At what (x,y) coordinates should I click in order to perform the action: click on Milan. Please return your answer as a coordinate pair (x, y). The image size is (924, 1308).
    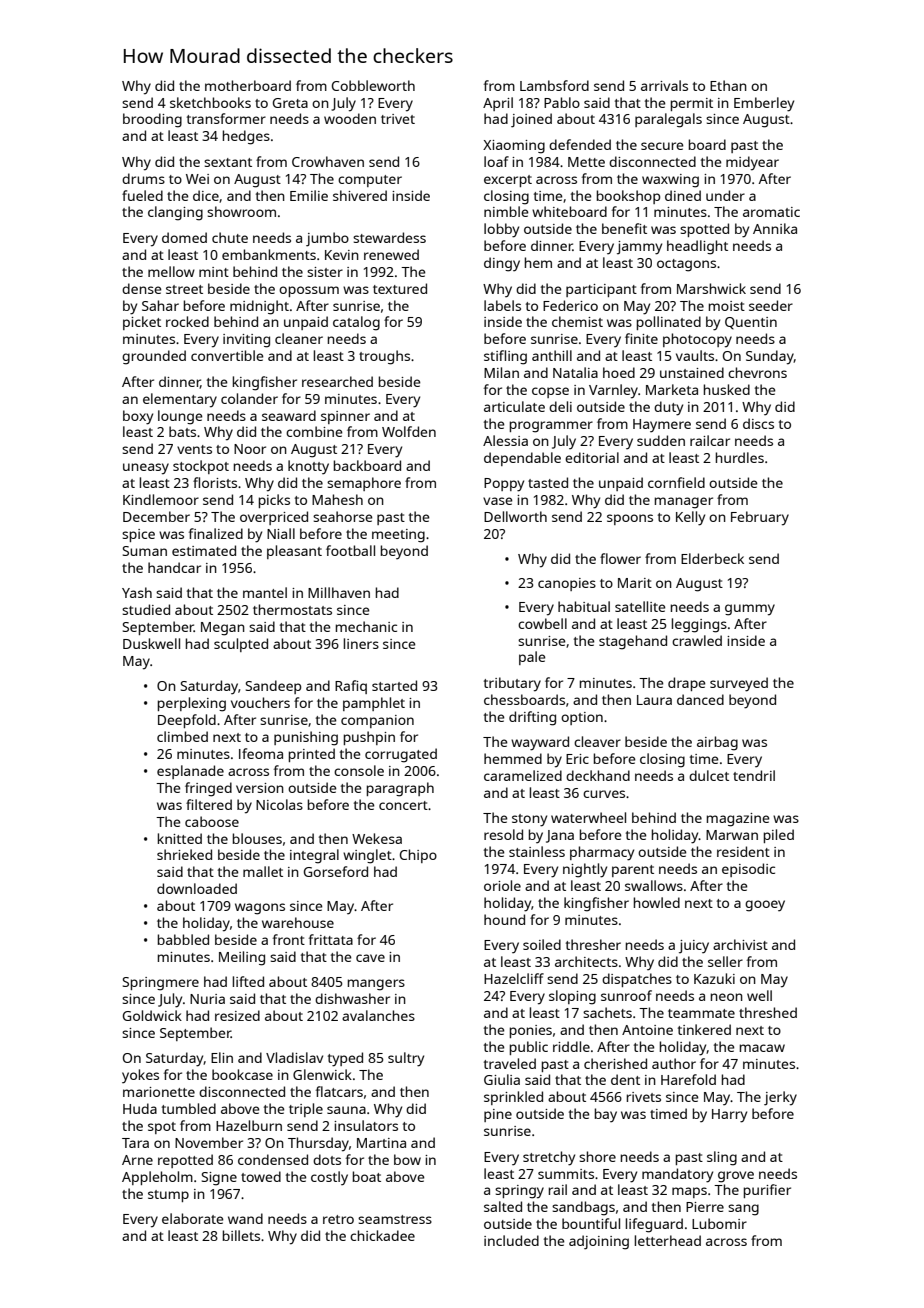
    Looking at the image, I should click on (501, 372).
